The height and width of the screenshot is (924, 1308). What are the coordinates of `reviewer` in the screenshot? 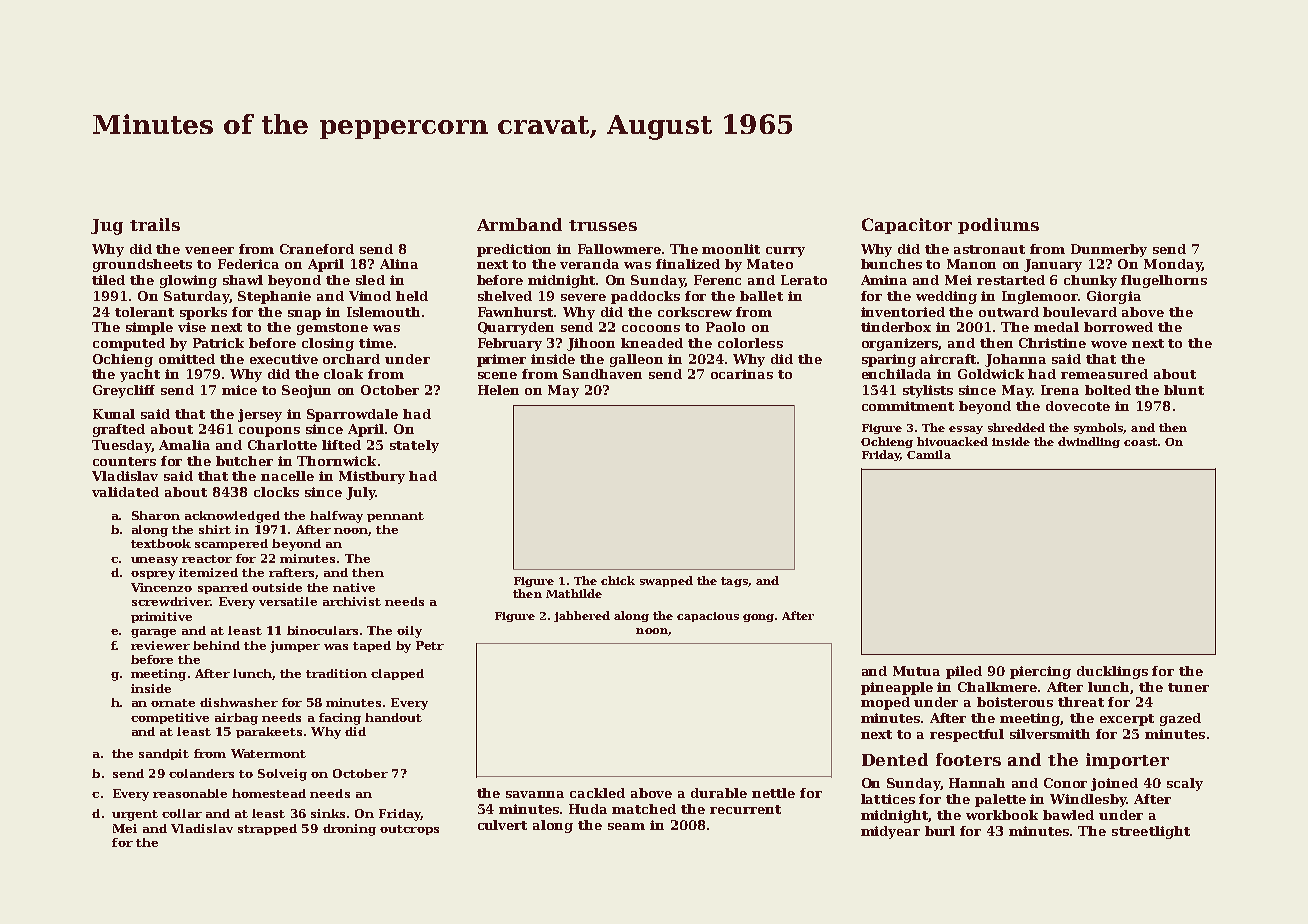 It's located at (160, 645).
